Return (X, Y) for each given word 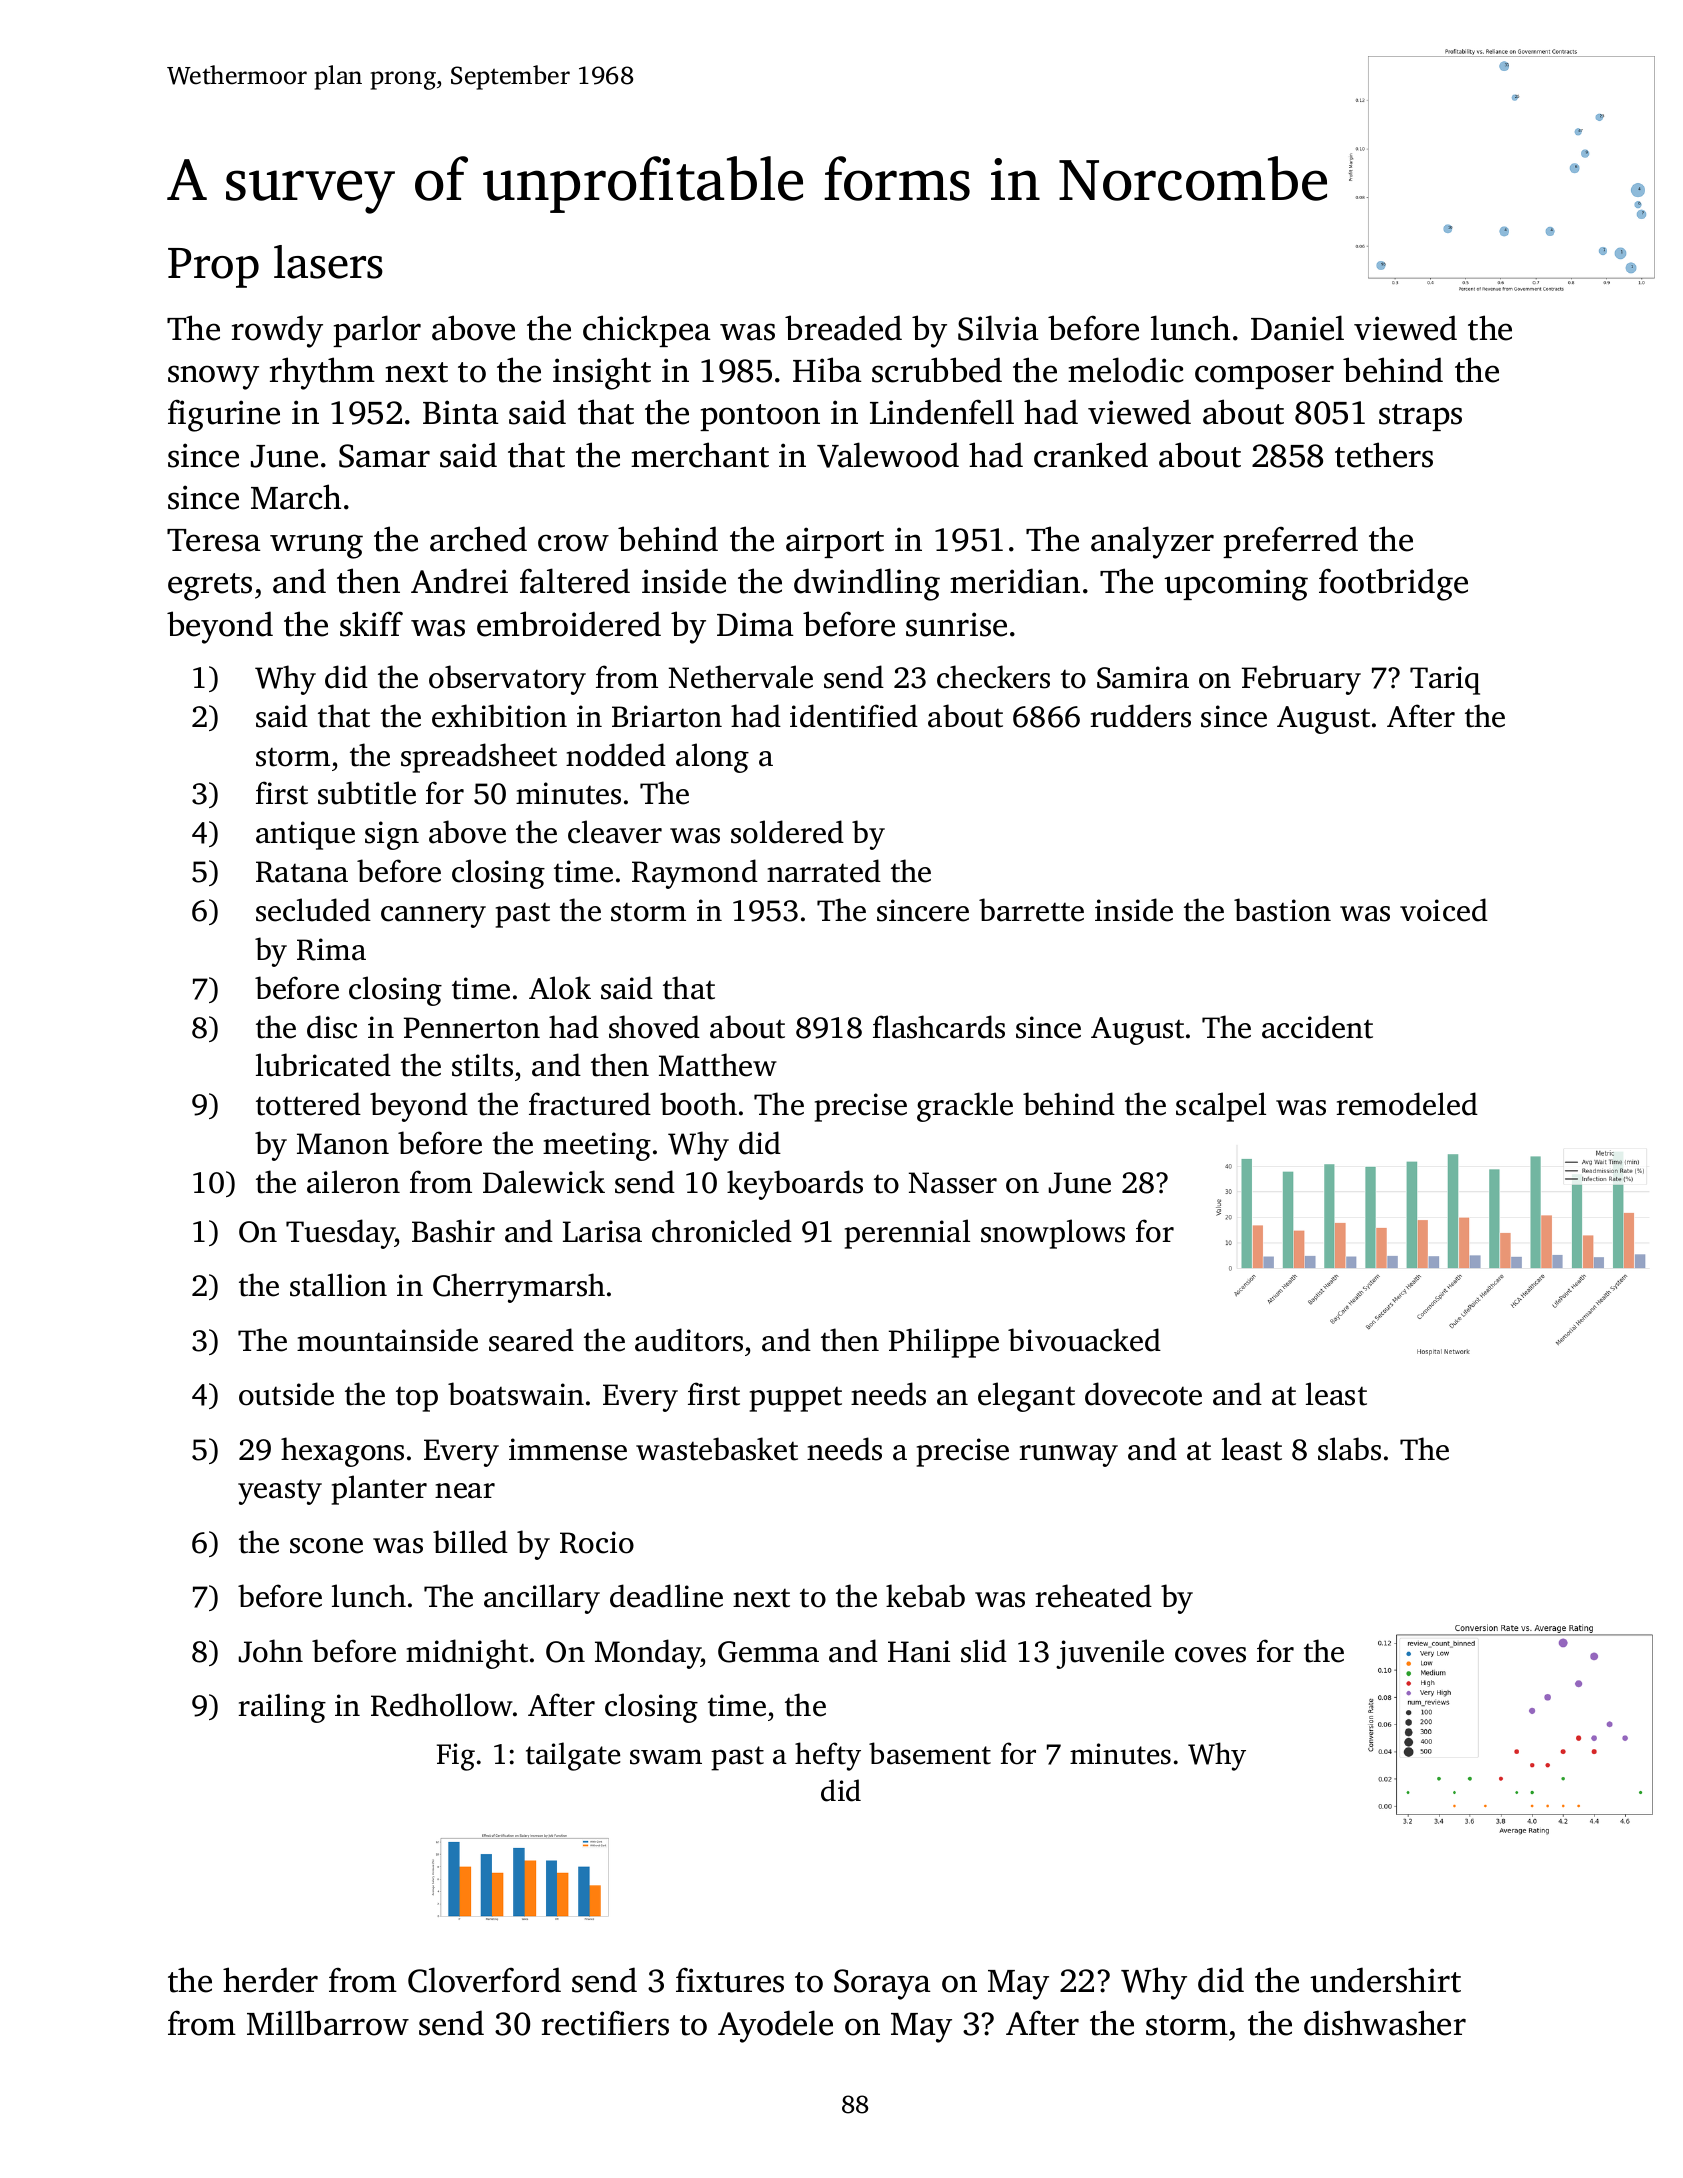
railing (282, 1708)
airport (835, 542)
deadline (666, 1596)
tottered (308, 1104)
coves (1210, 1655)
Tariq (1445, 680)
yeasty (280, 1492)
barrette (1031, 910)
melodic (1126, 370)
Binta (461, 412)
